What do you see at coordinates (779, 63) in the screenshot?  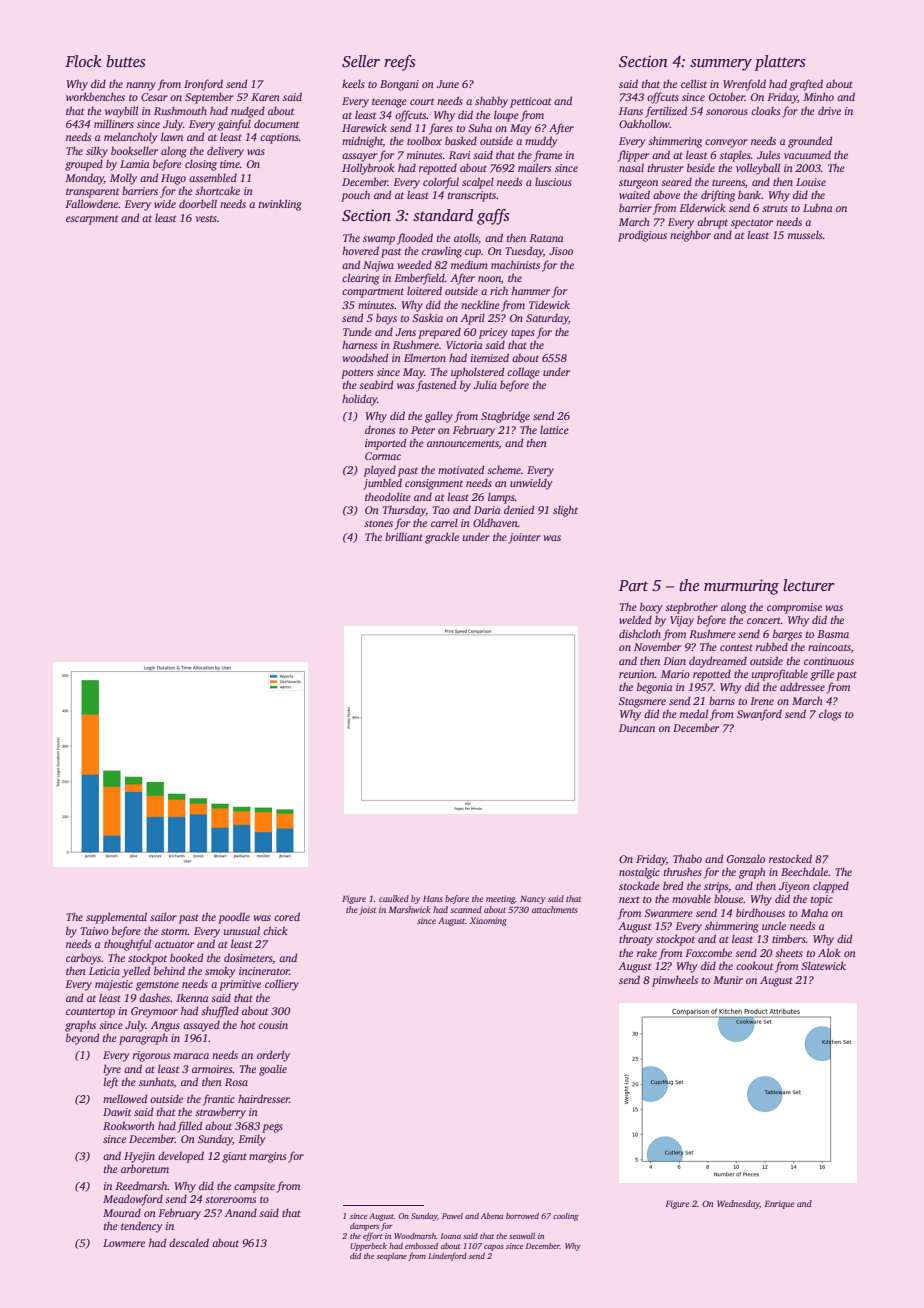 I see `platters` at bounding box center [779, 63].
